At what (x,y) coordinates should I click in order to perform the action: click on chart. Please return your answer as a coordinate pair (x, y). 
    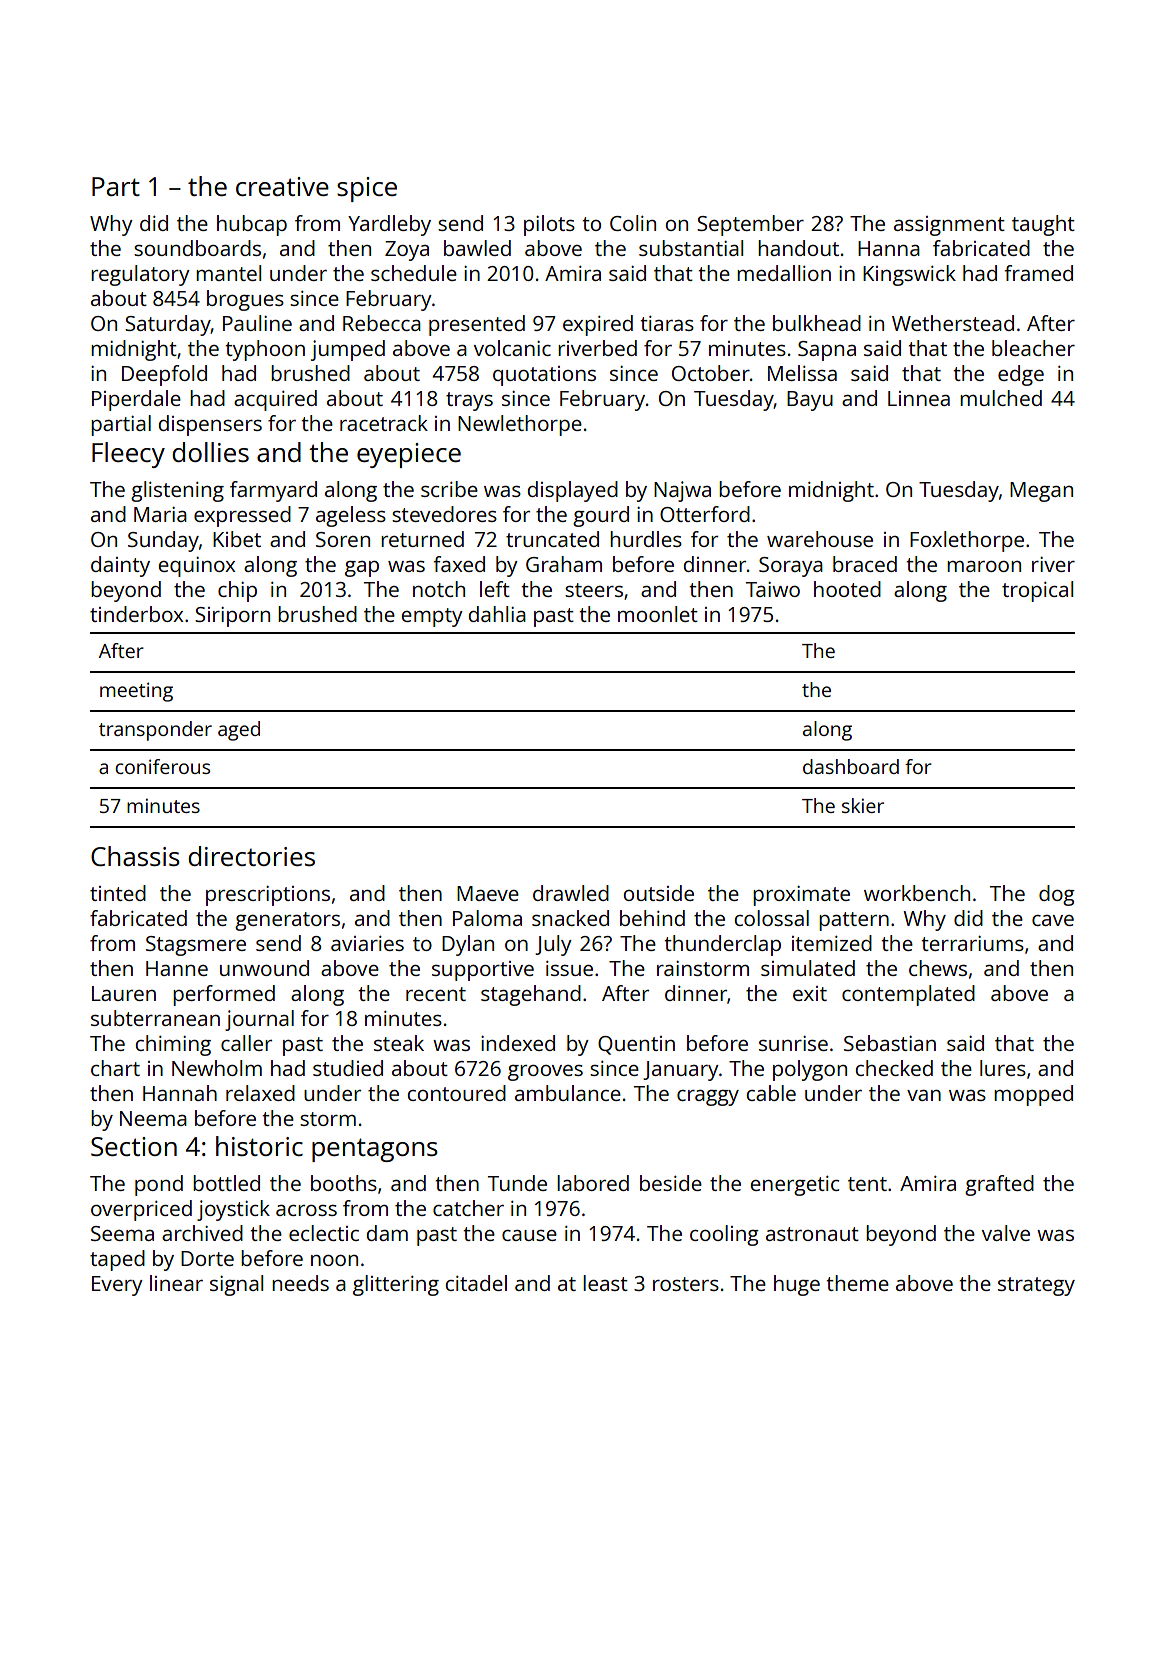
    Looking at the image, I should click on (115, 1068).
